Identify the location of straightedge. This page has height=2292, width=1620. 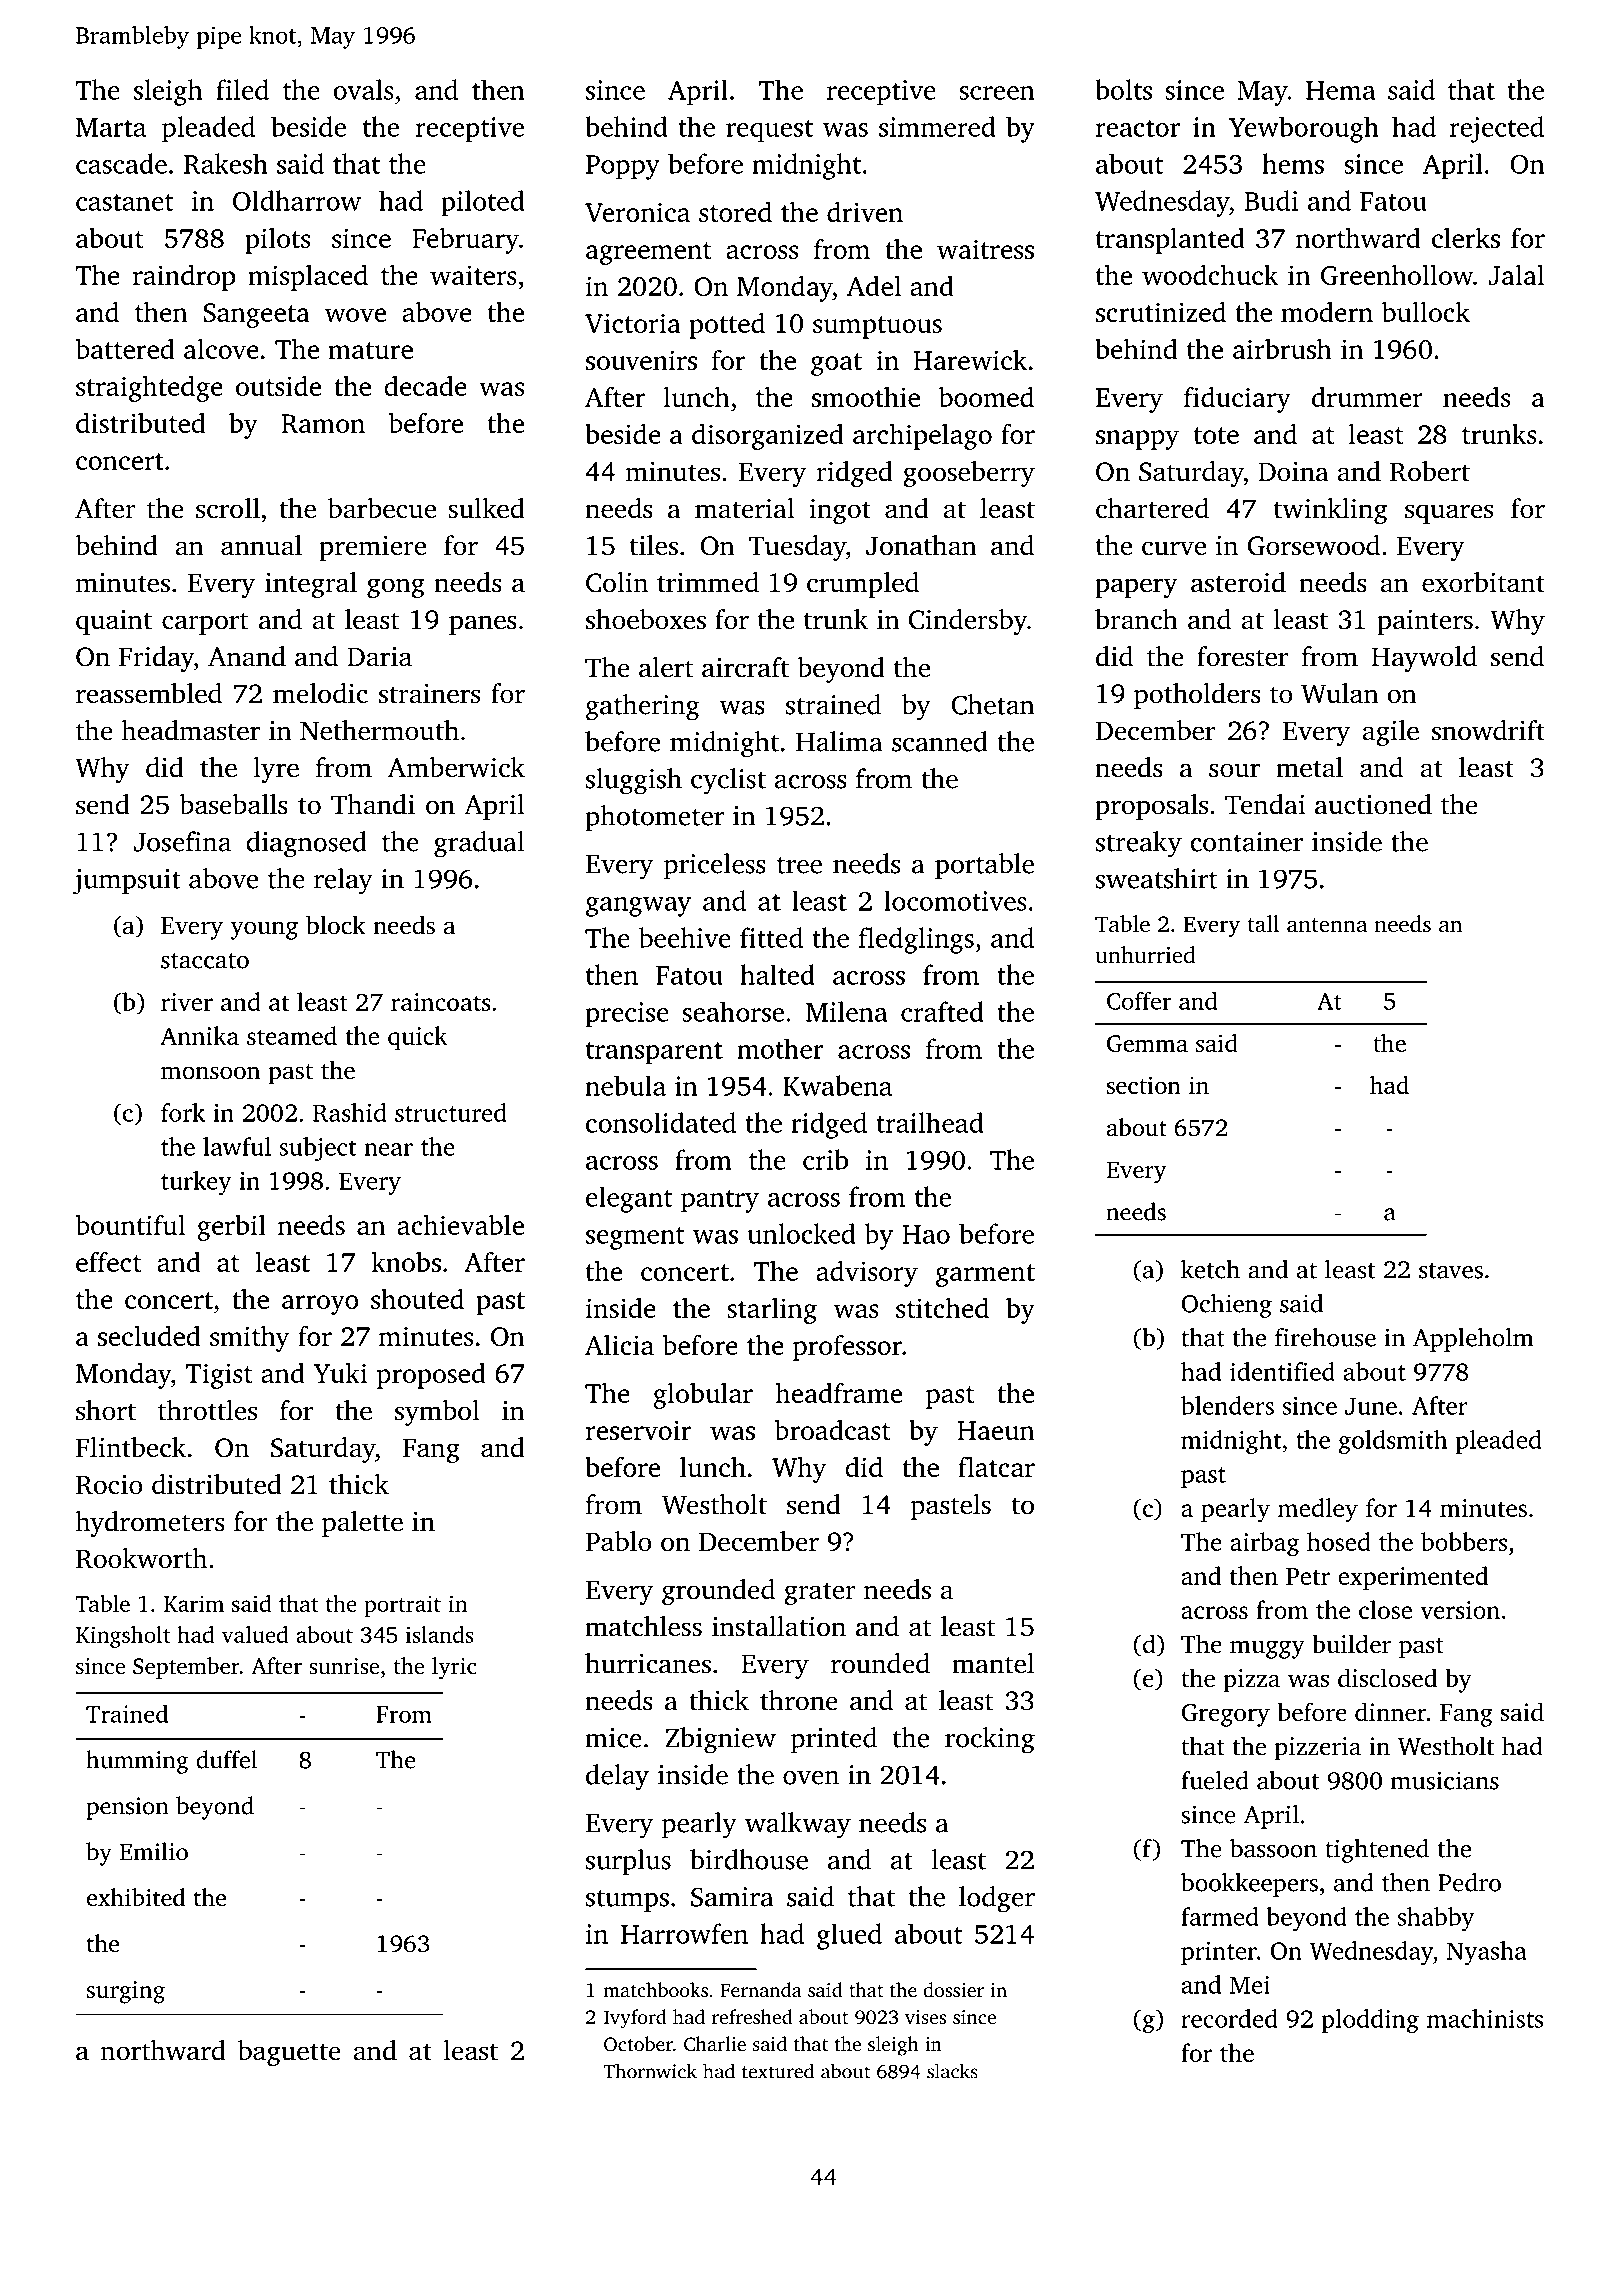
(149, 388).
